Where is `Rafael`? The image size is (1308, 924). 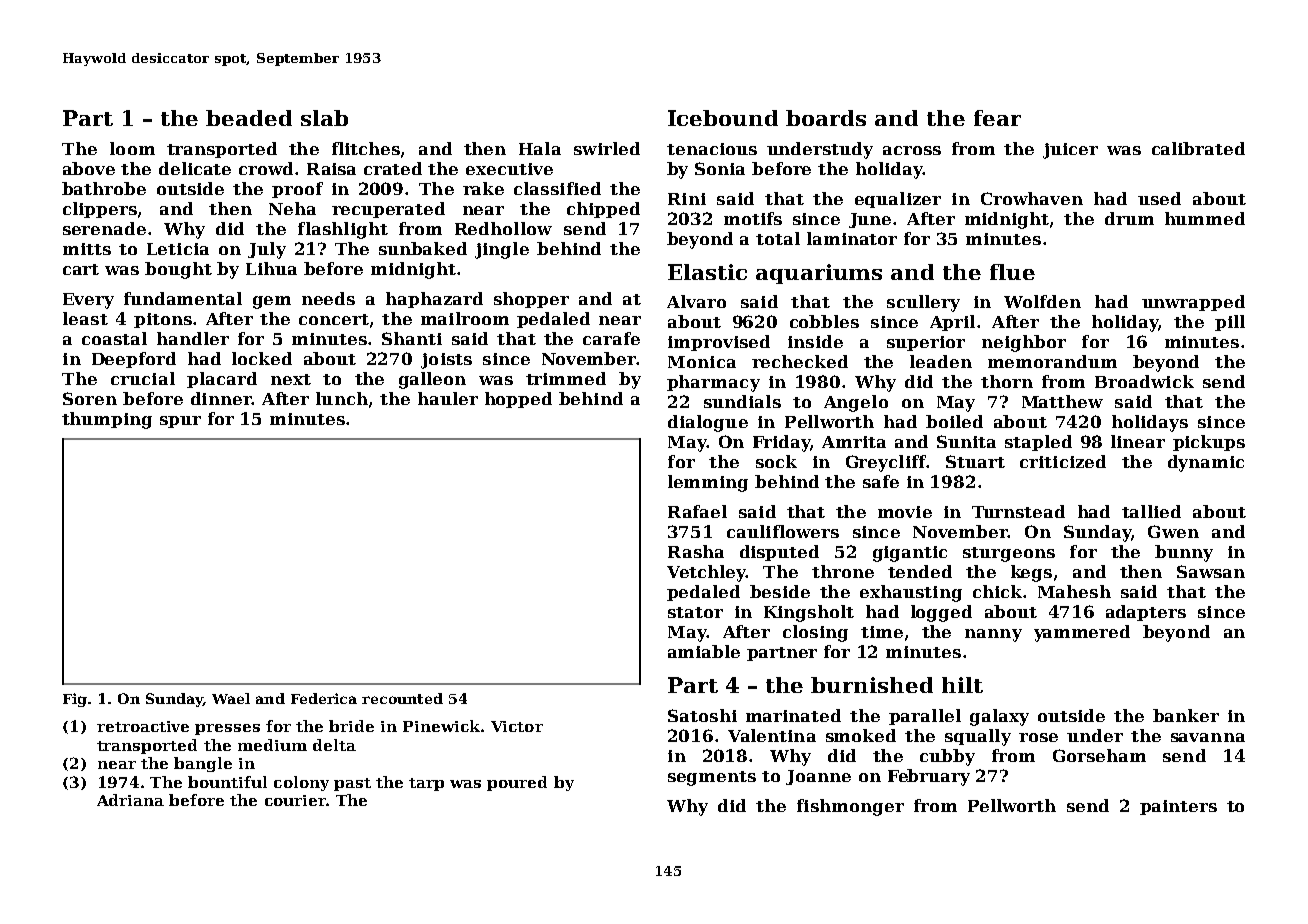 Rafael is located at coordinates (697, 511).
